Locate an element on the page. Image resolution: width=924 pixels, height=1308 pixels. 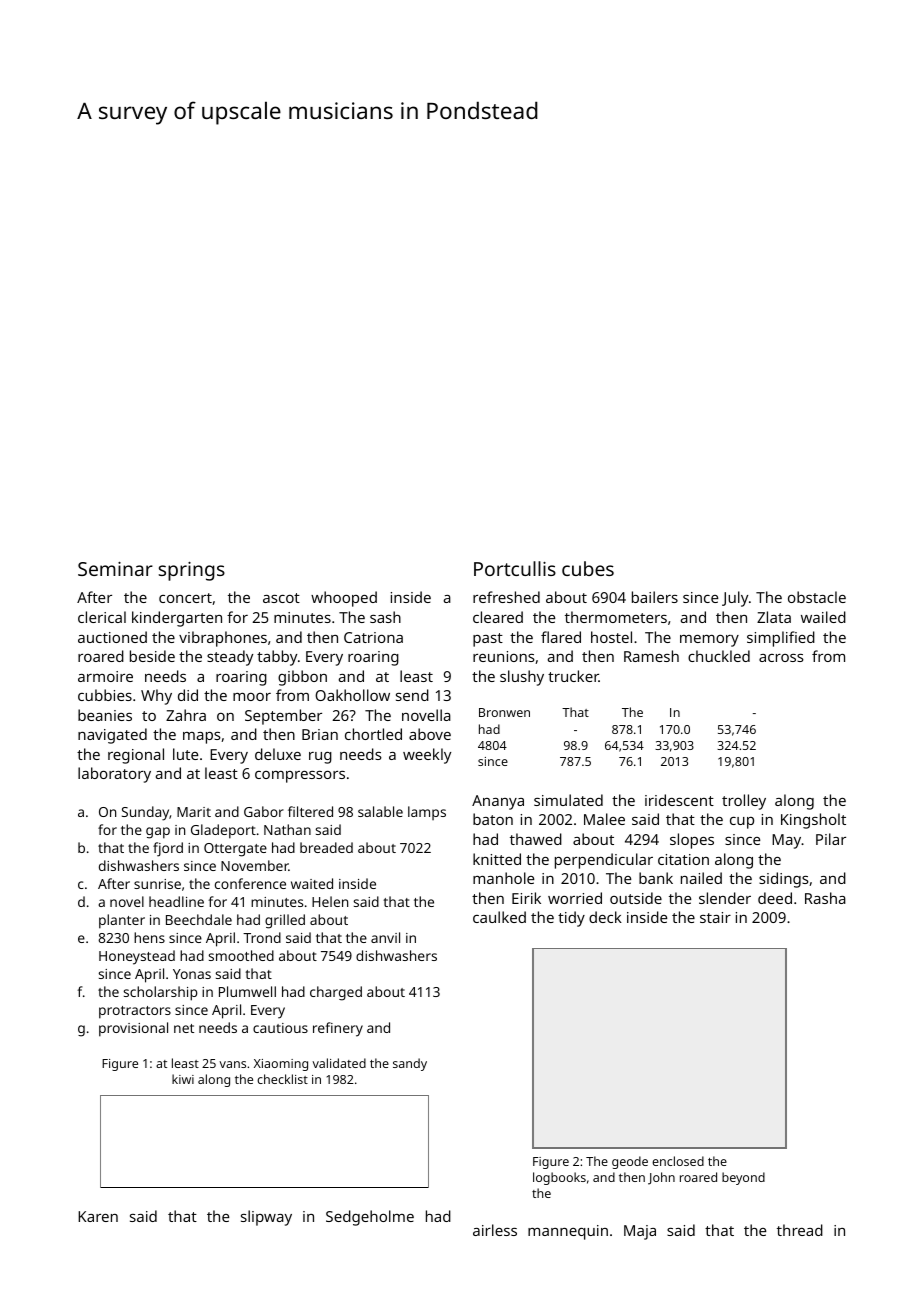
across is located at coordinates (781, 658).
